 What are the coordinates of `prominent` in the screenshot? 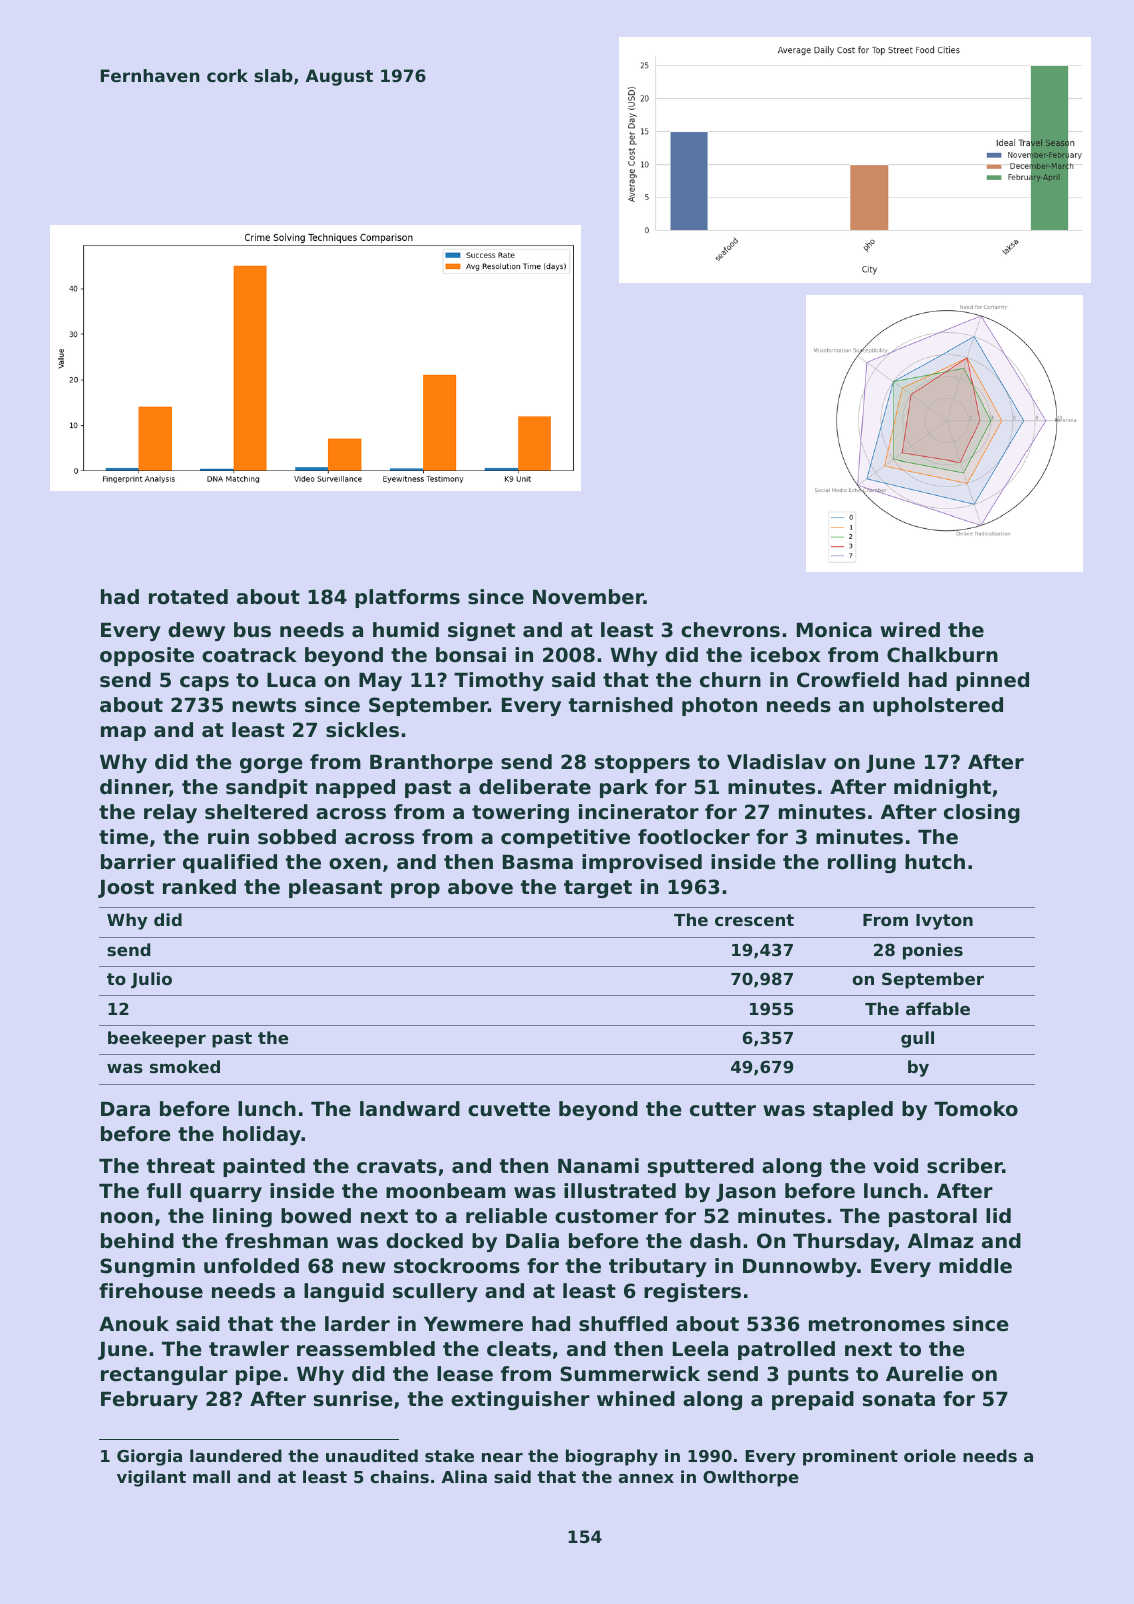 It's located at (850, 1457).
